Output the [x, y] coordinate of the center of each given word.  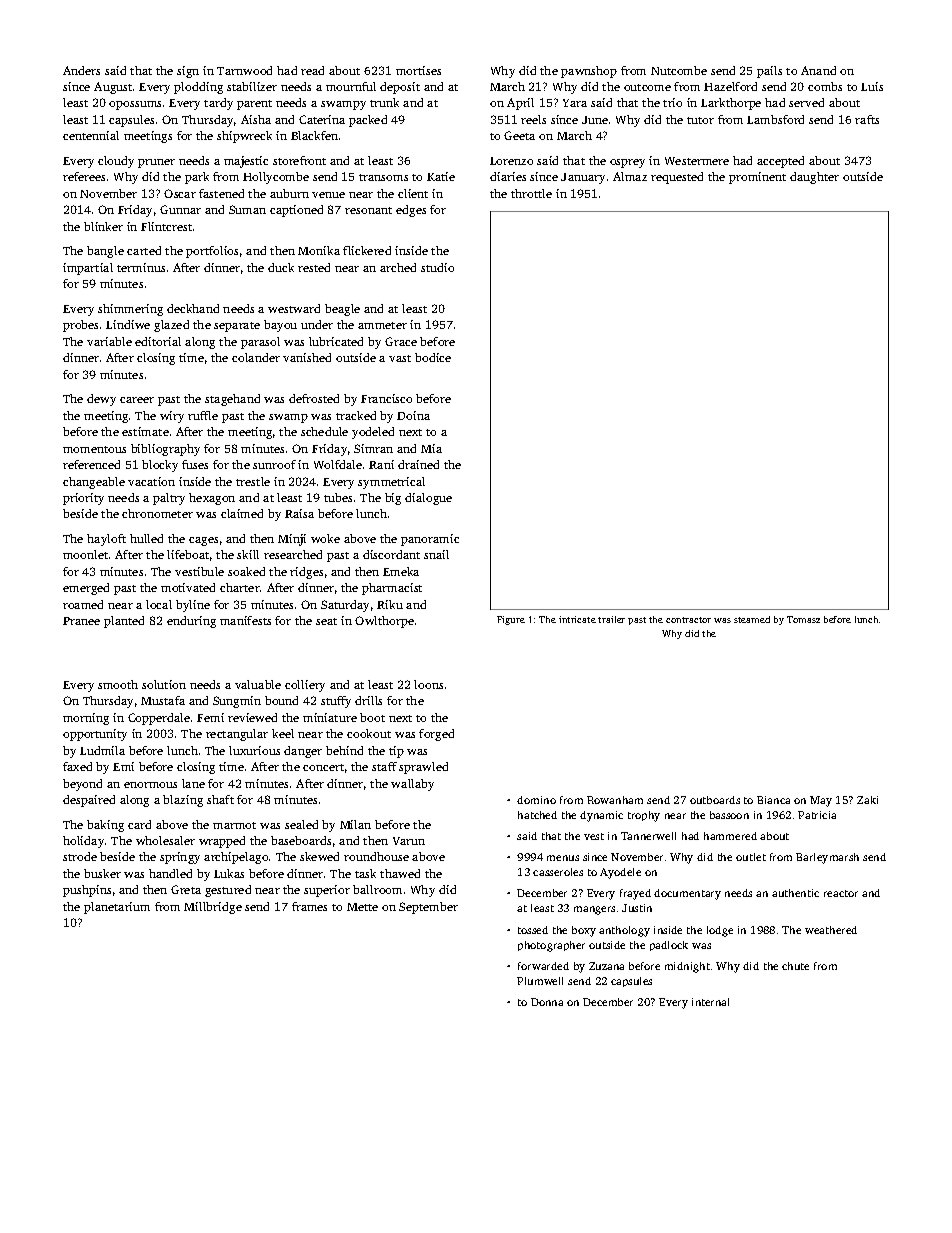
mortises [418, 70]
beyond [82, 785]
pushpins [87, 891]
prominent [757, 178]
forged [436, 735]
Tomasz [803, 619]
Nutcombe [679, 70]
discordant [391, 554]
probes [80, 326]
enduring [191, 622]
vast [400, 358]
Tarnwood [244, 70]
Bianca [773, 800]
